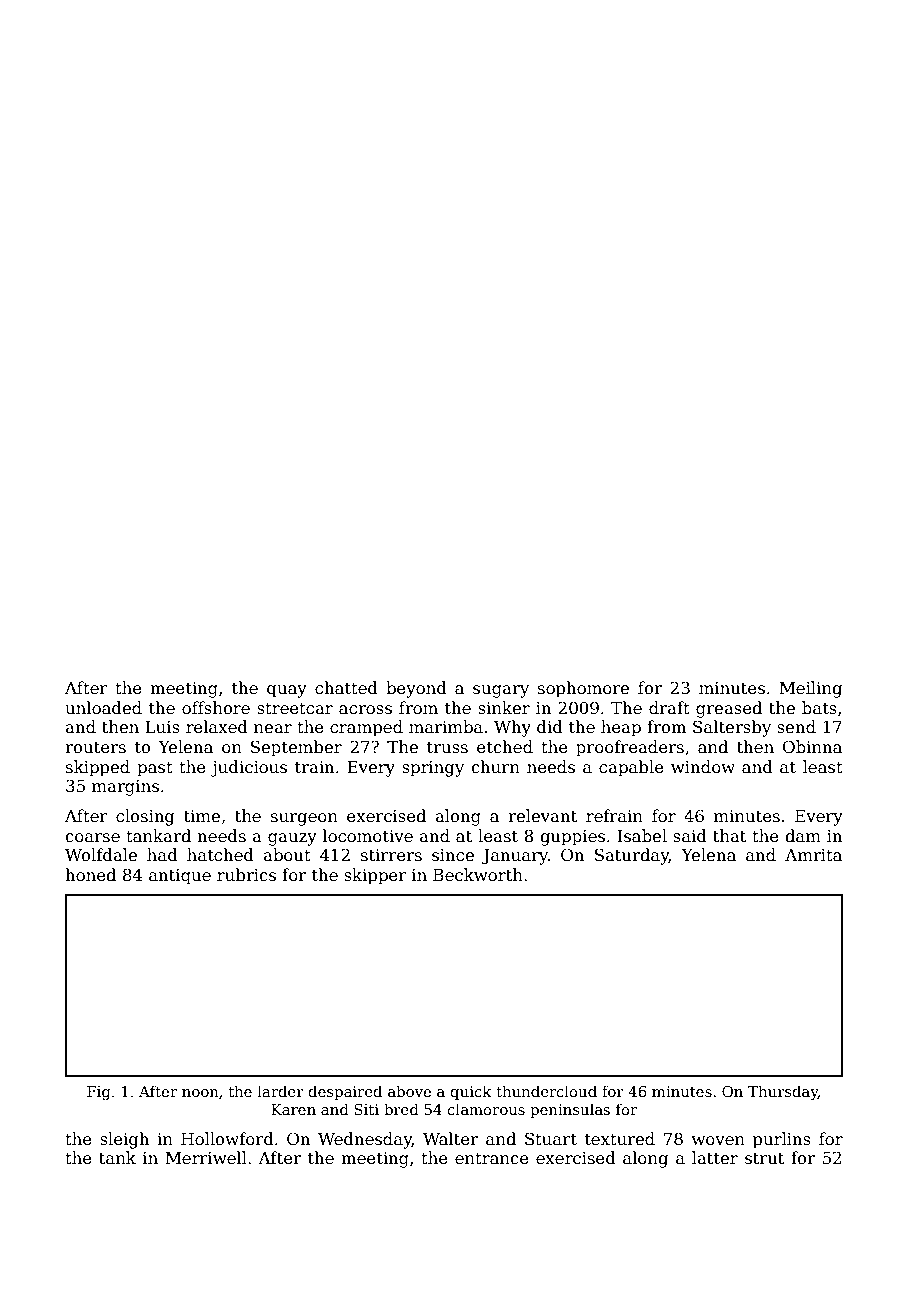  Describe the element at coordinates (812, 747) in the page. I see `Obinna` at that location.
